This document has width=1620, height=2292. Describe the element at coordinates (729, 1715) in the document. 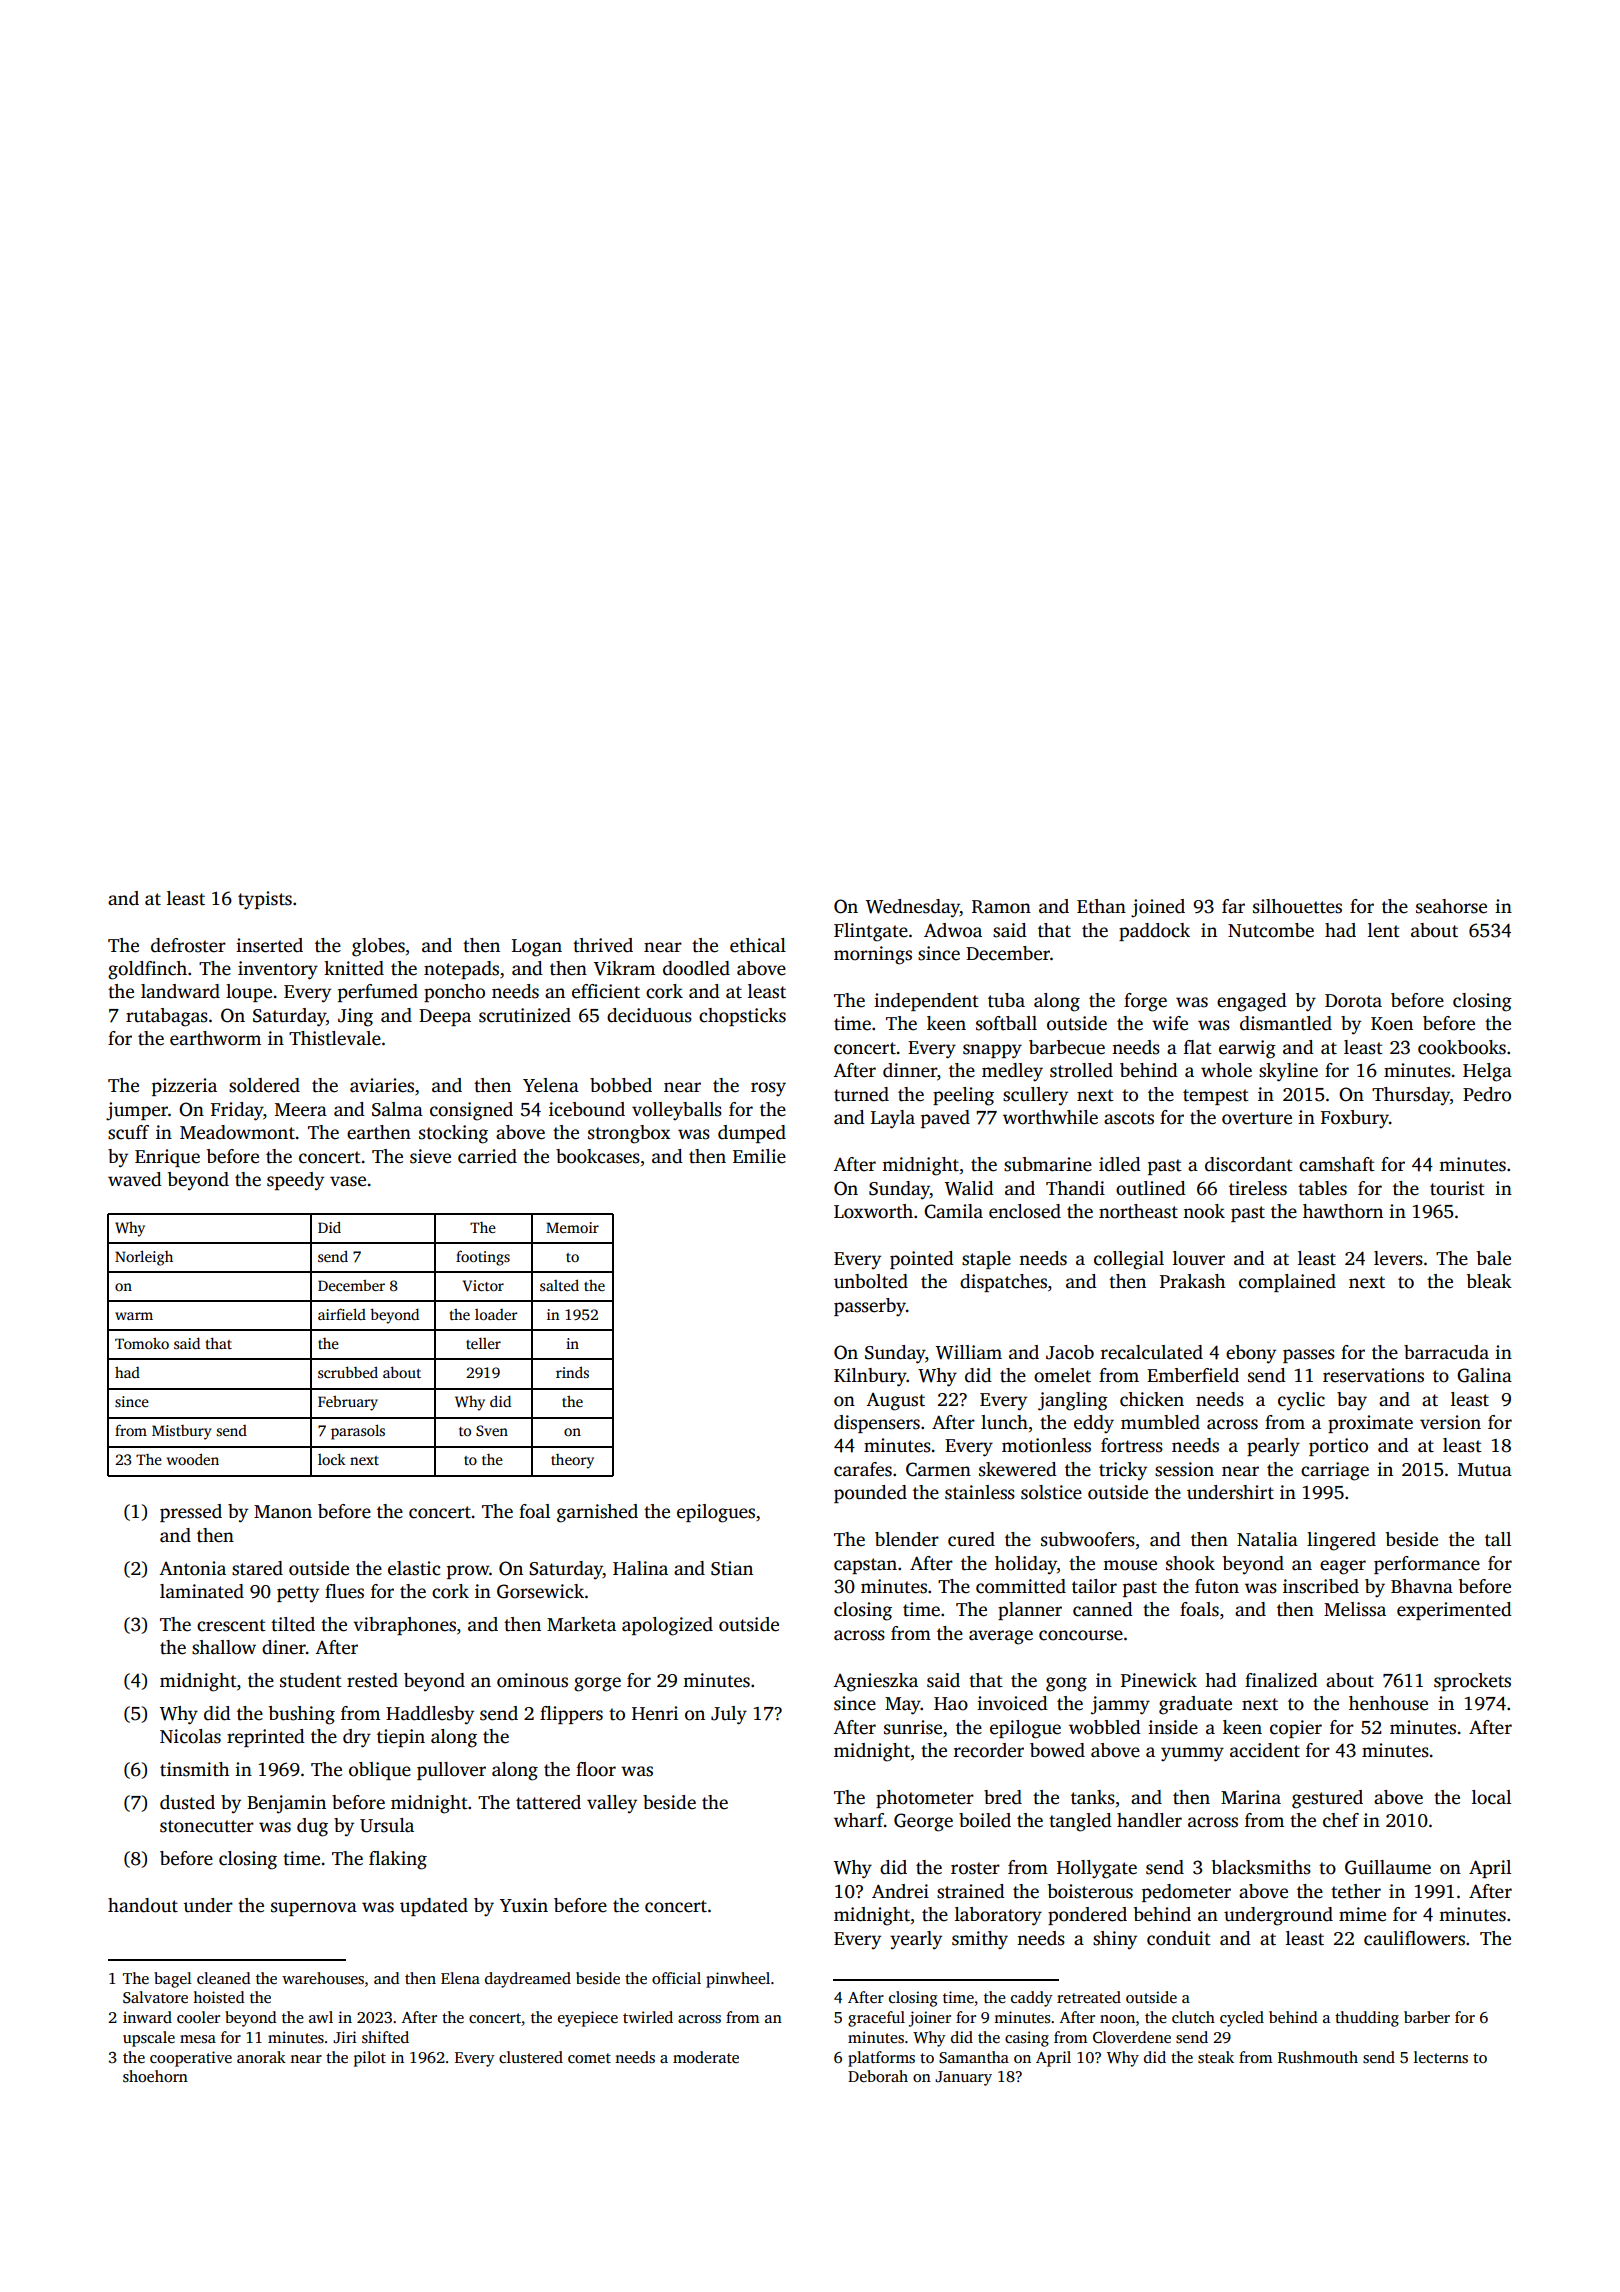

I see `July` at that location.
